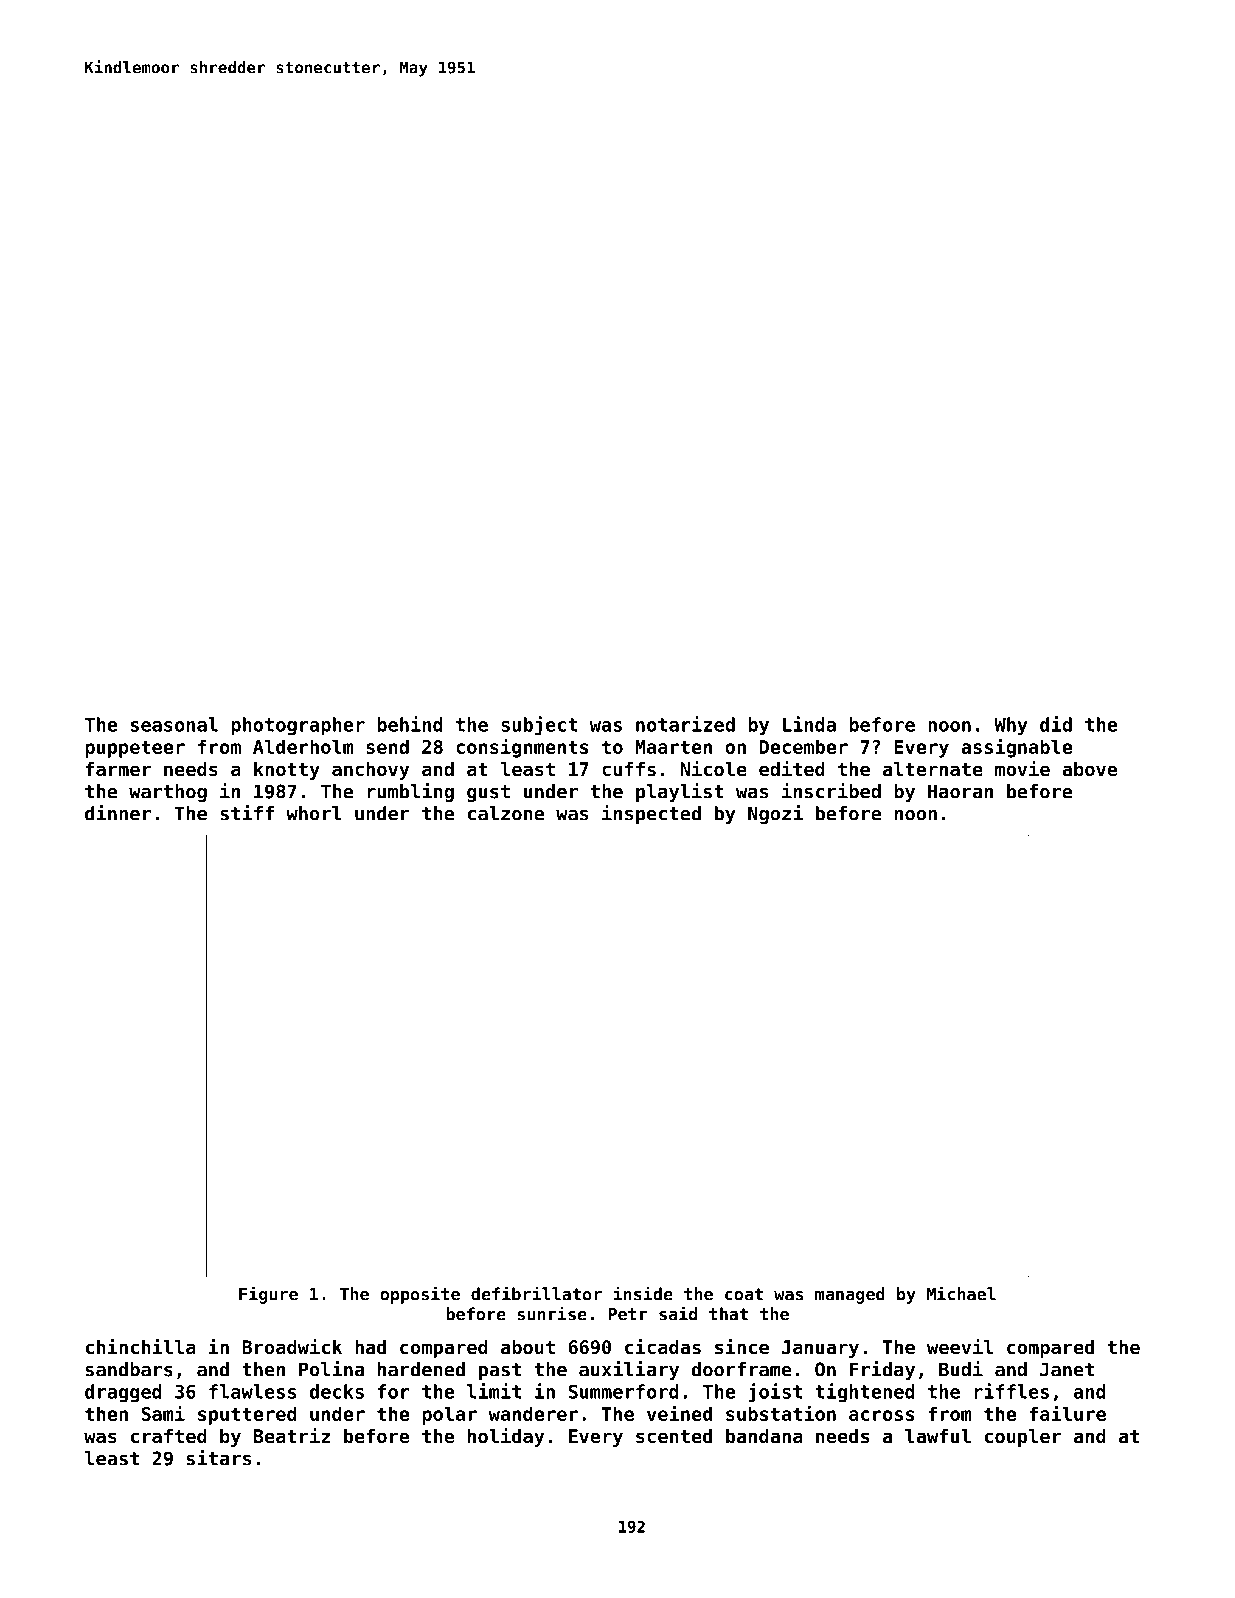 This page has width=1235, height=1598. Describe the element at coordinates (536, 1293) in the page. I see `defibrillator` at that location.
